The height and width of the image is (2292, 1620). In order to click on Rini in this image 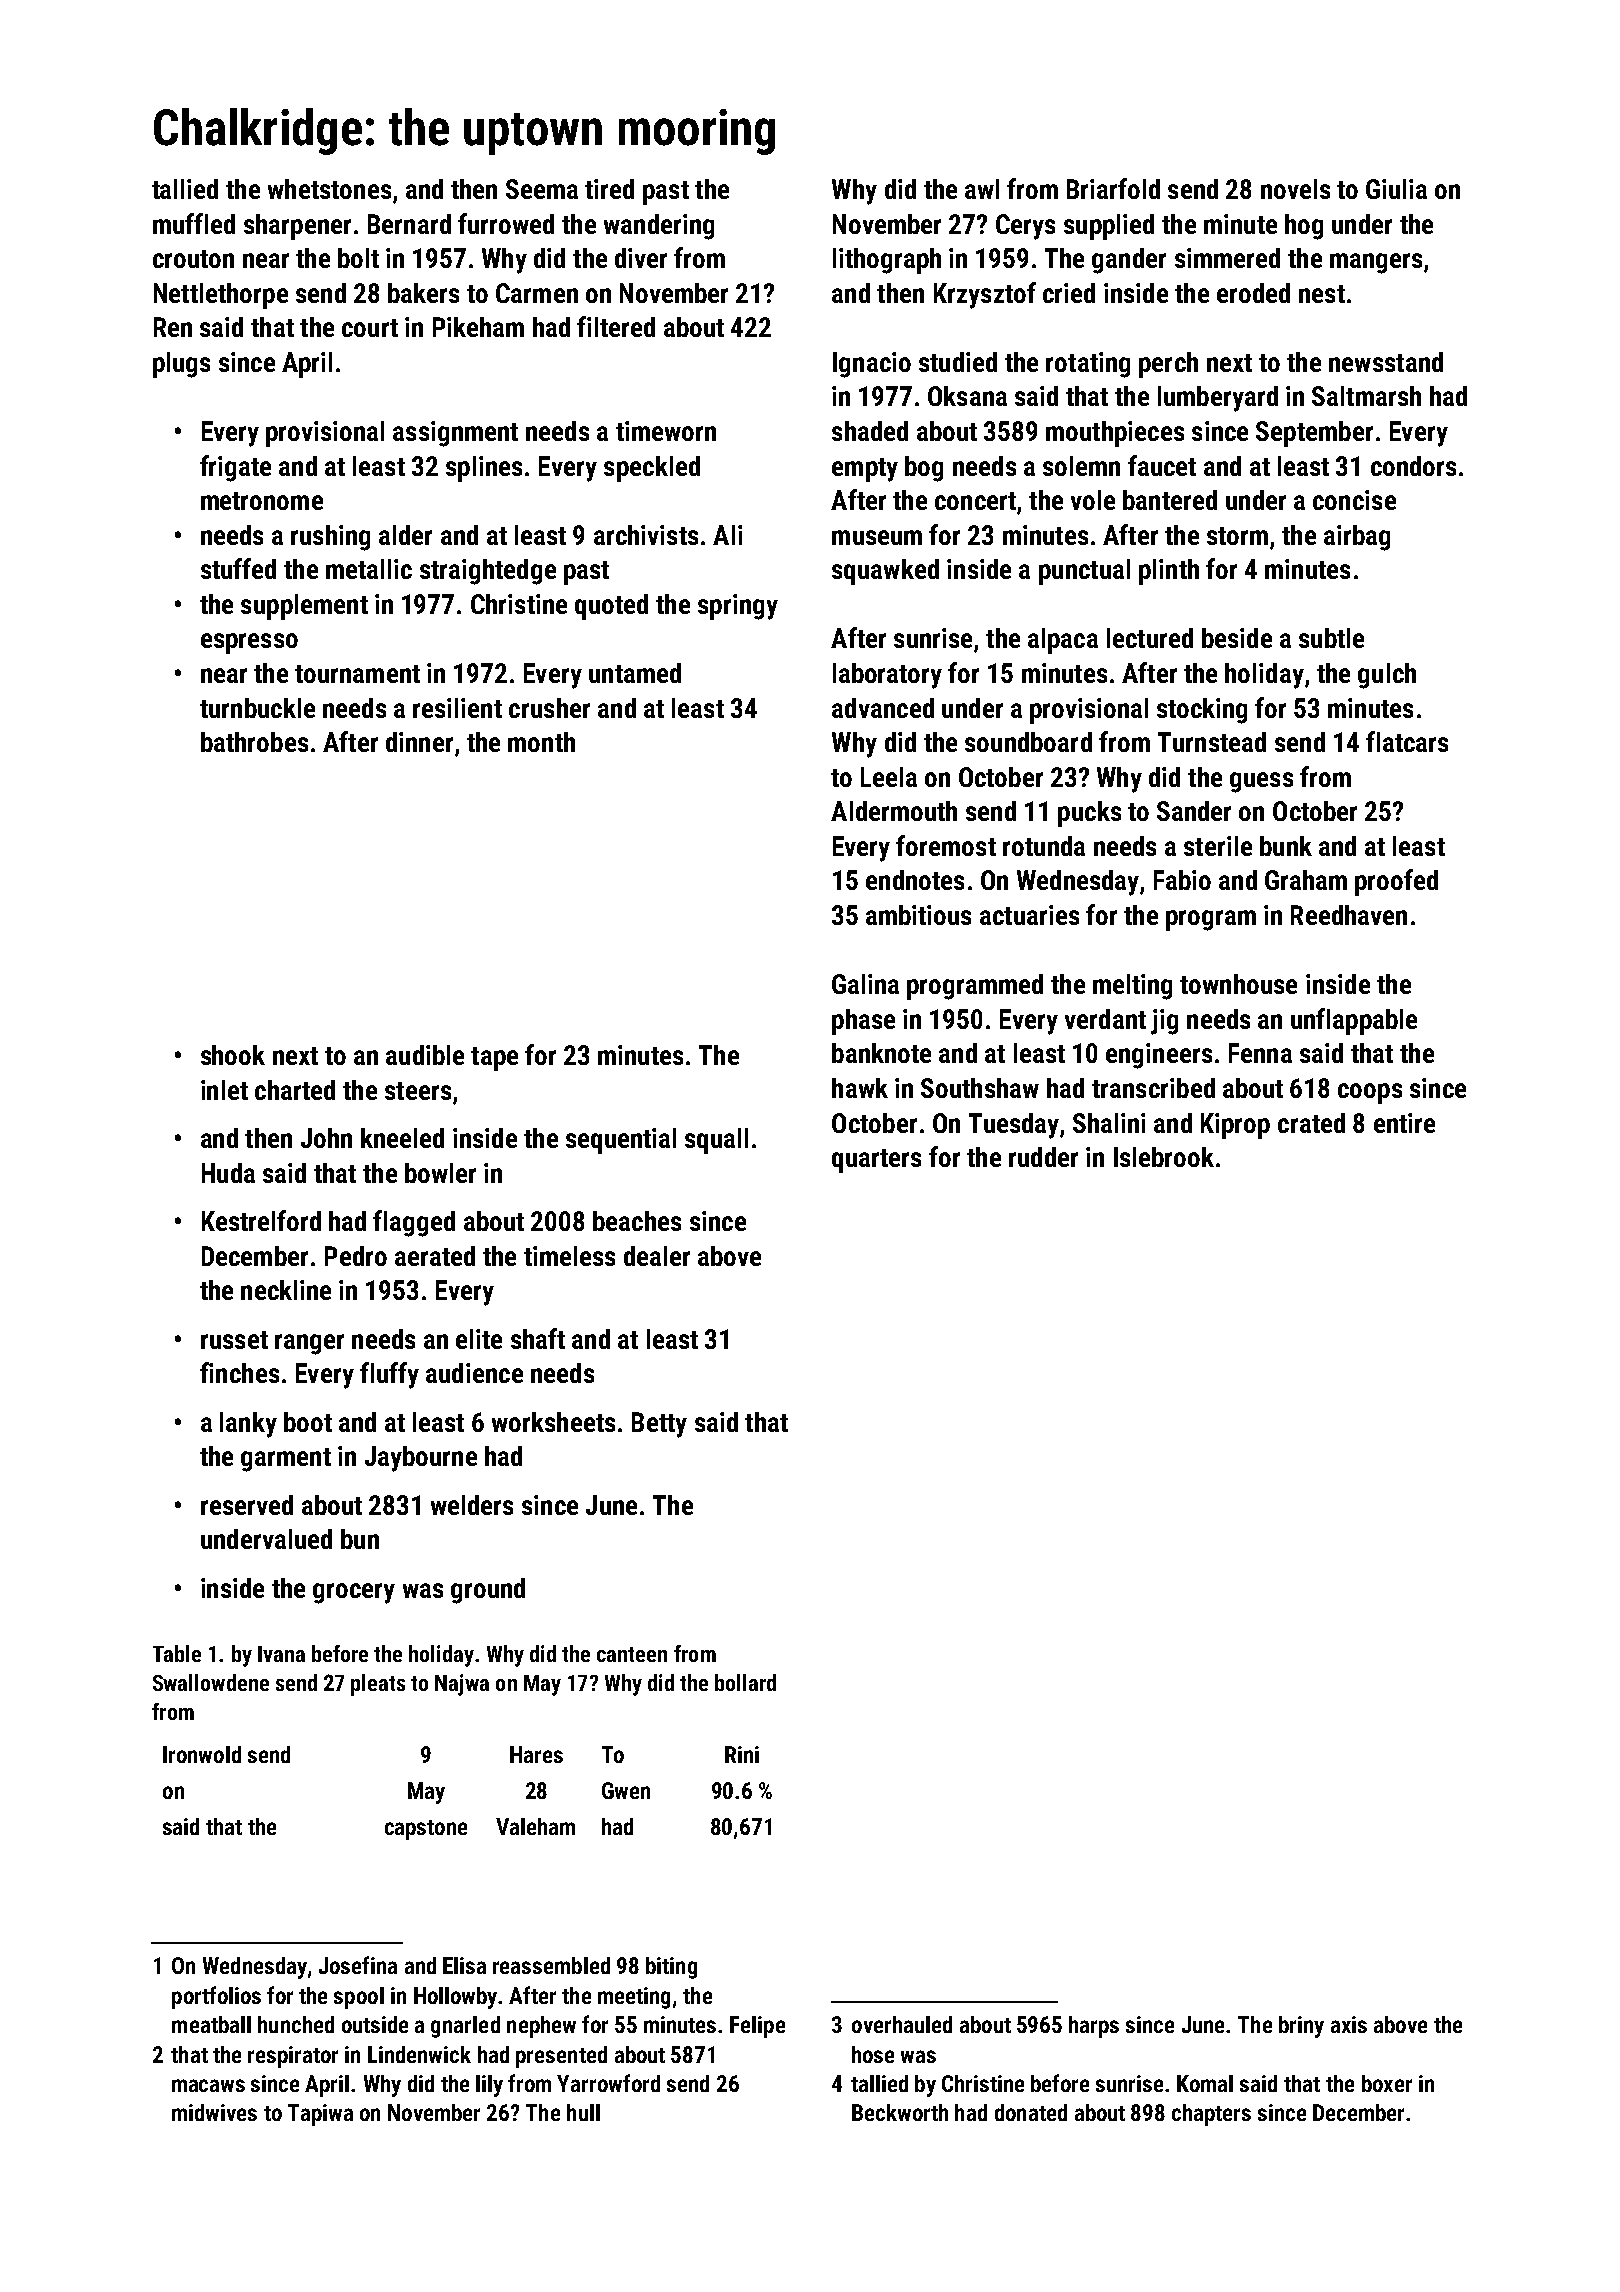, I will do `click(742, 1754)`.
